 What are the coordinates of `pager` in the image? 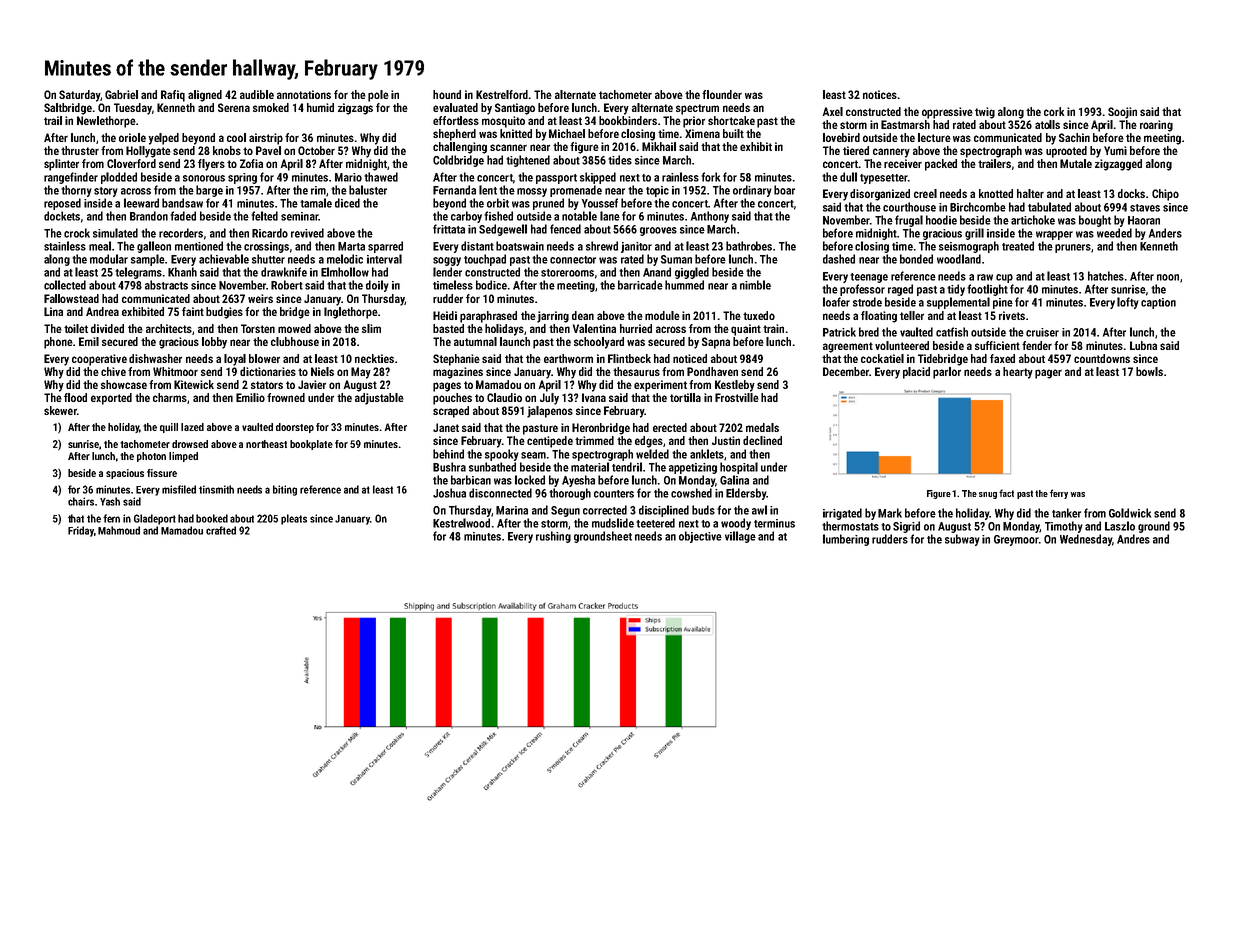 It's located at (1048, 374).
